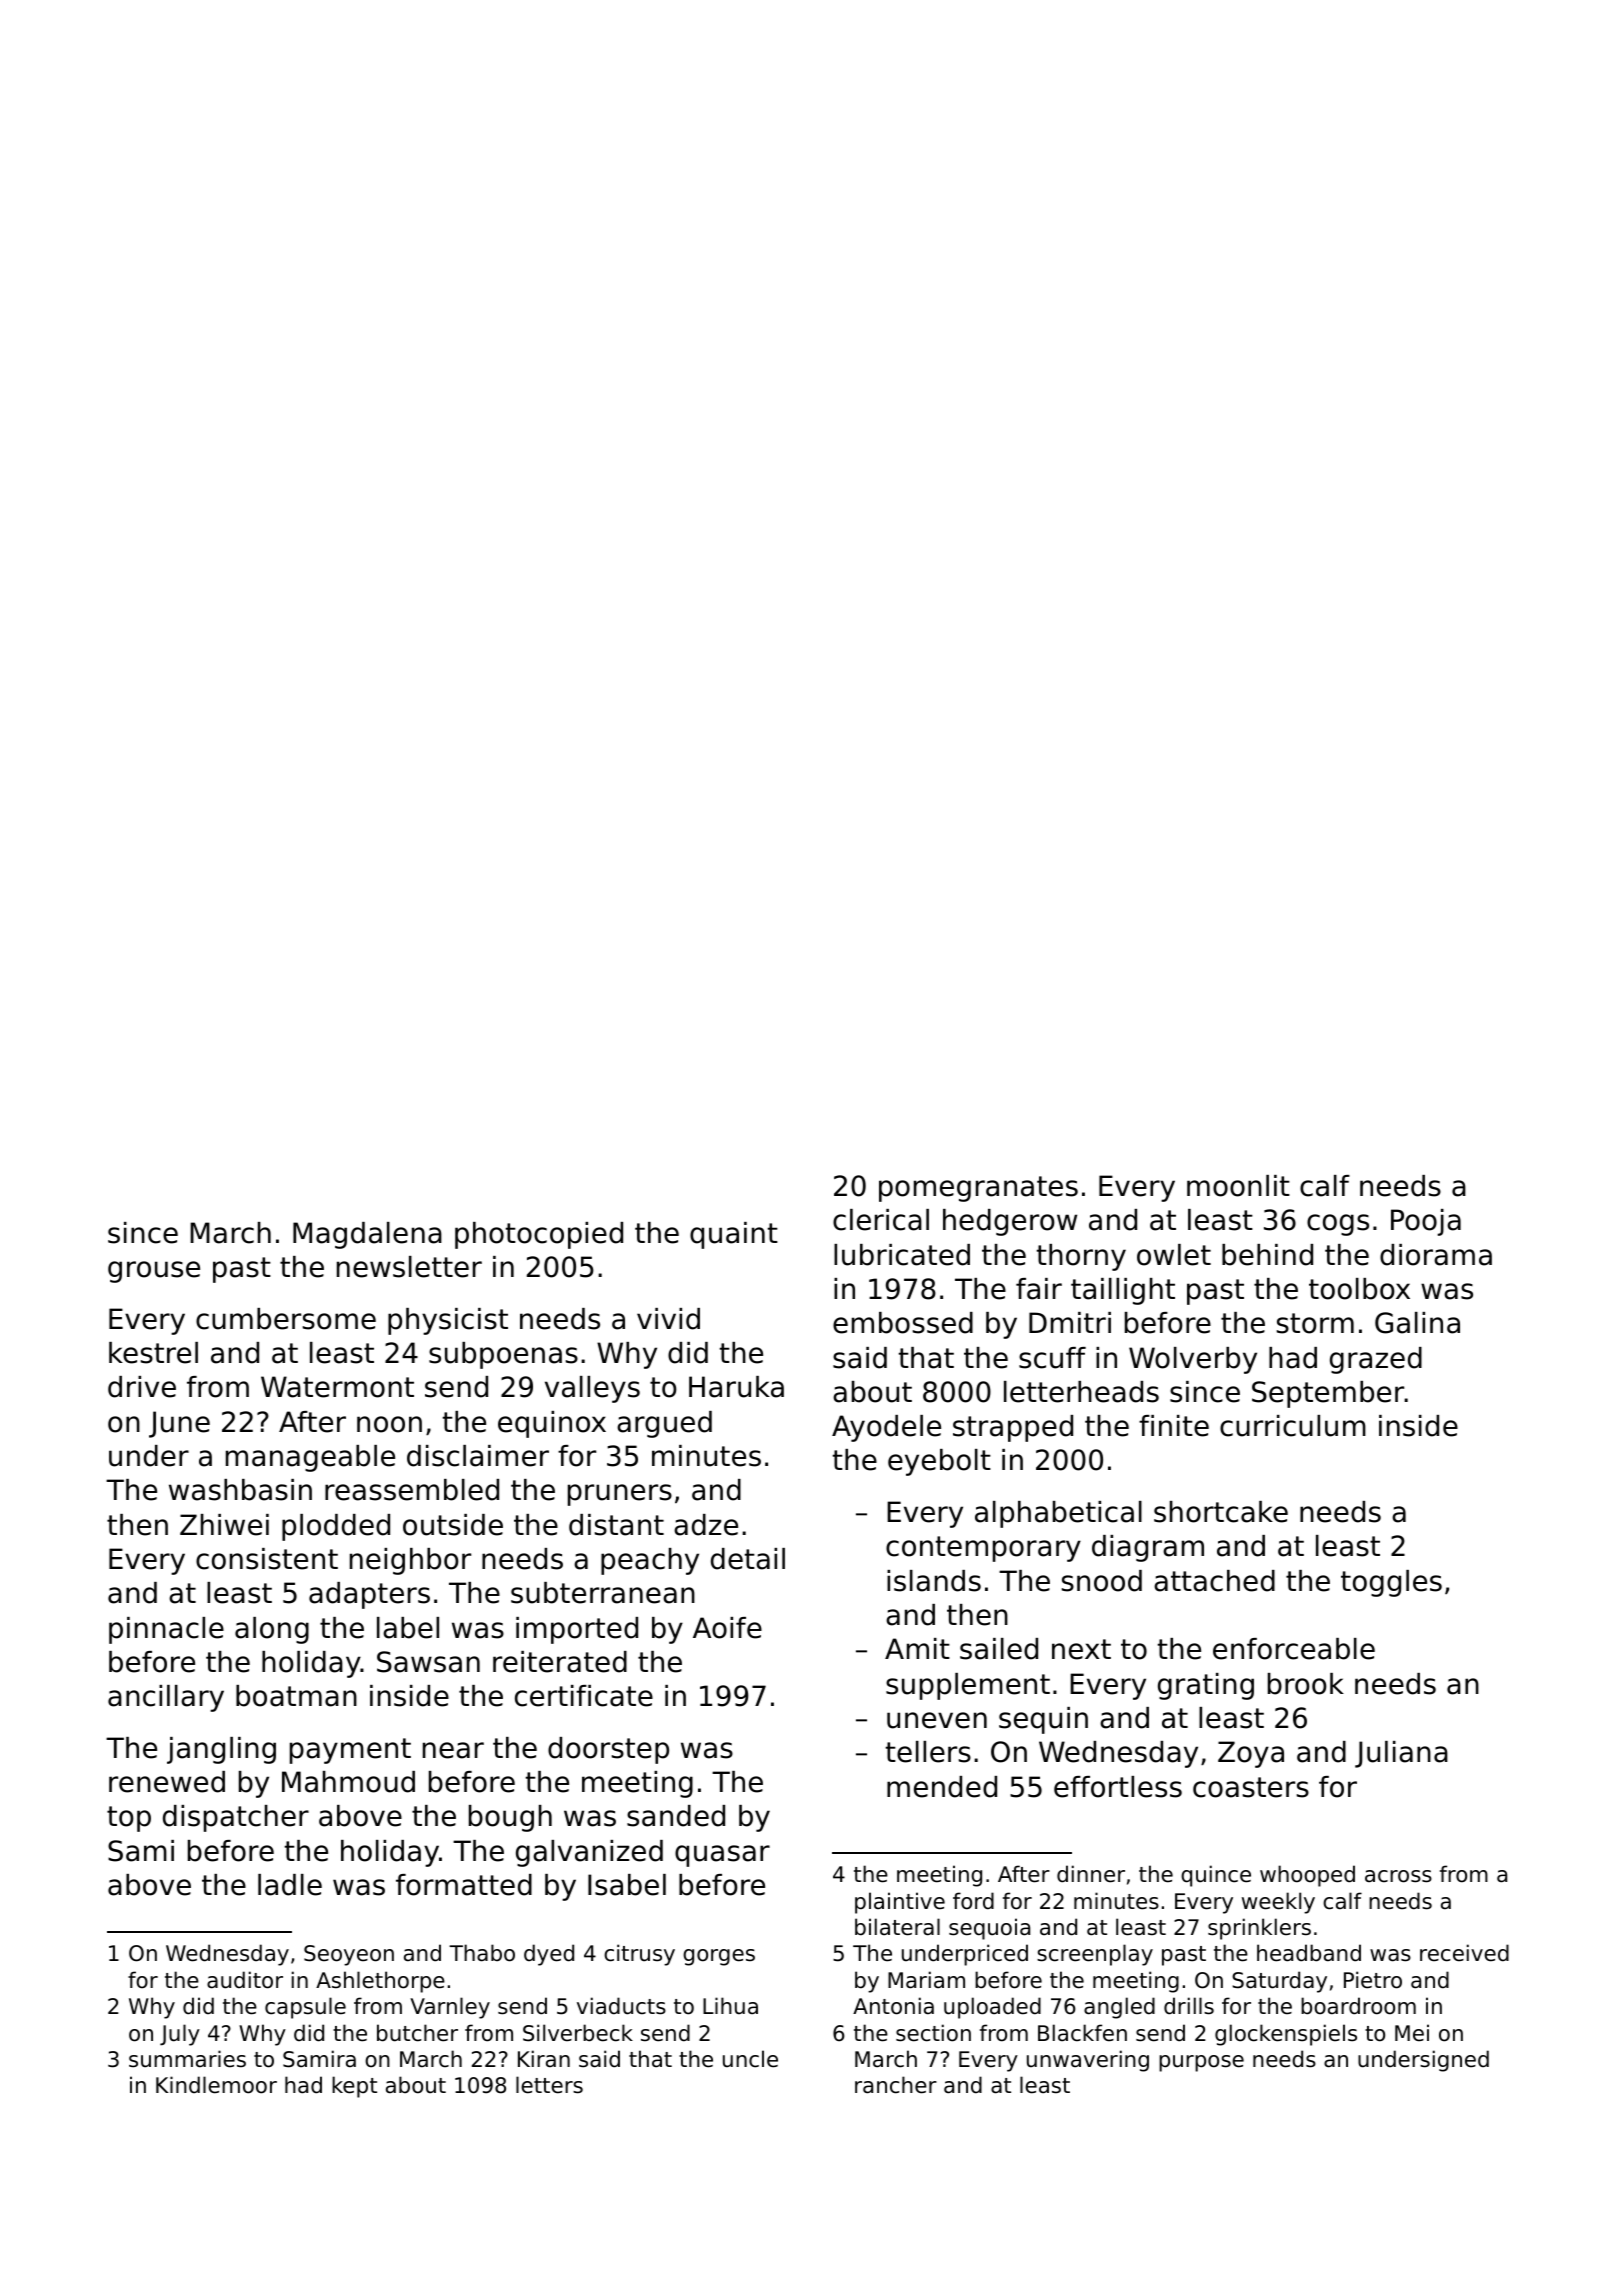  Describe the element at coordinates (539, 1235) in the image. I see `photocopied` at that location.
